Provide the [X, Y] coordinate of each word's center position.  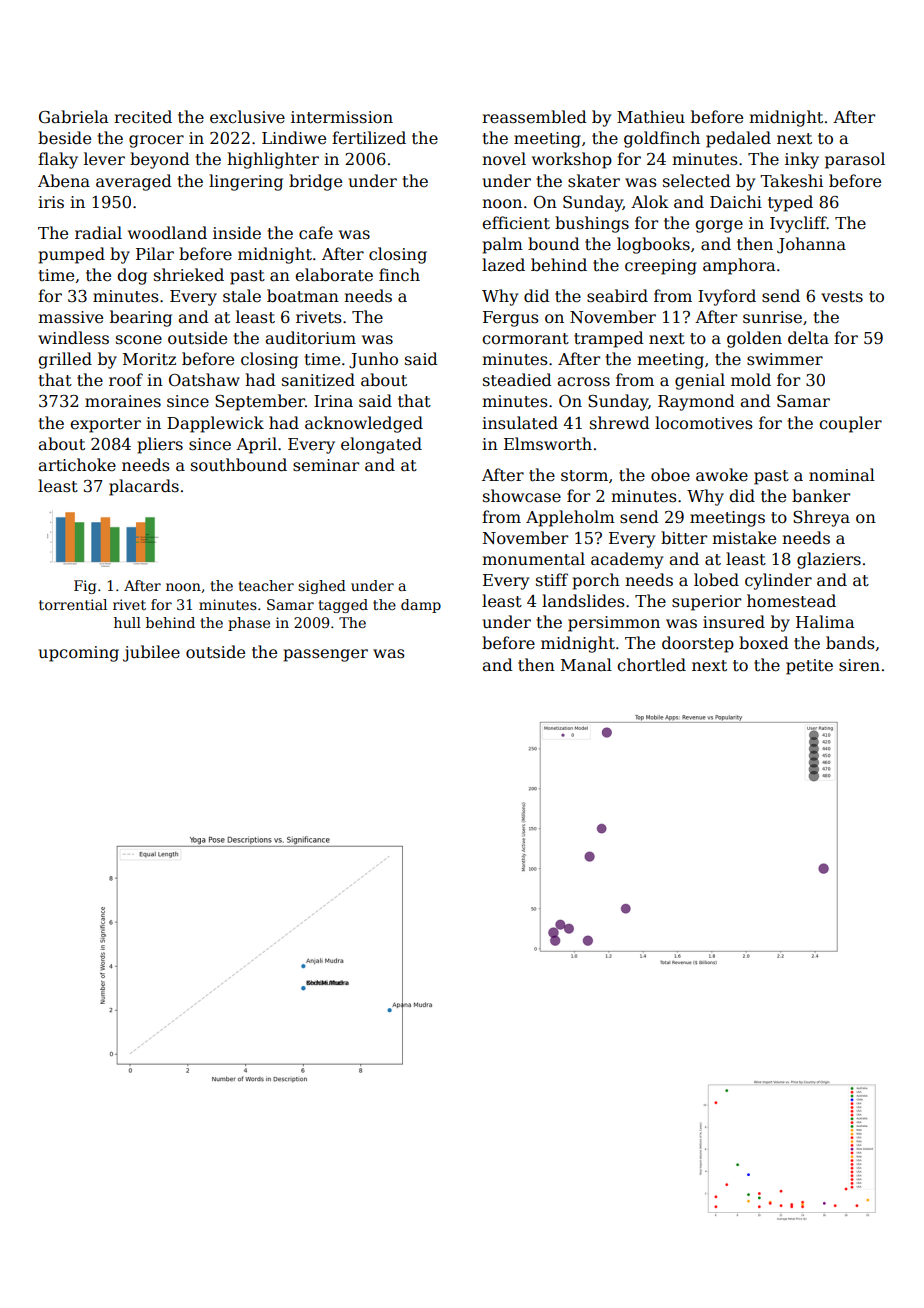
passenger [325, 655]
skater [594, 181]
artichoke [77, 465]
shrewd [620, 423]
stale [242, 296]
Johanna [811, 245]
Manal [586, 665]
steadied [517, 380]
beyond [160, 160]
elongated [381, 445]
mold [751, 380]
